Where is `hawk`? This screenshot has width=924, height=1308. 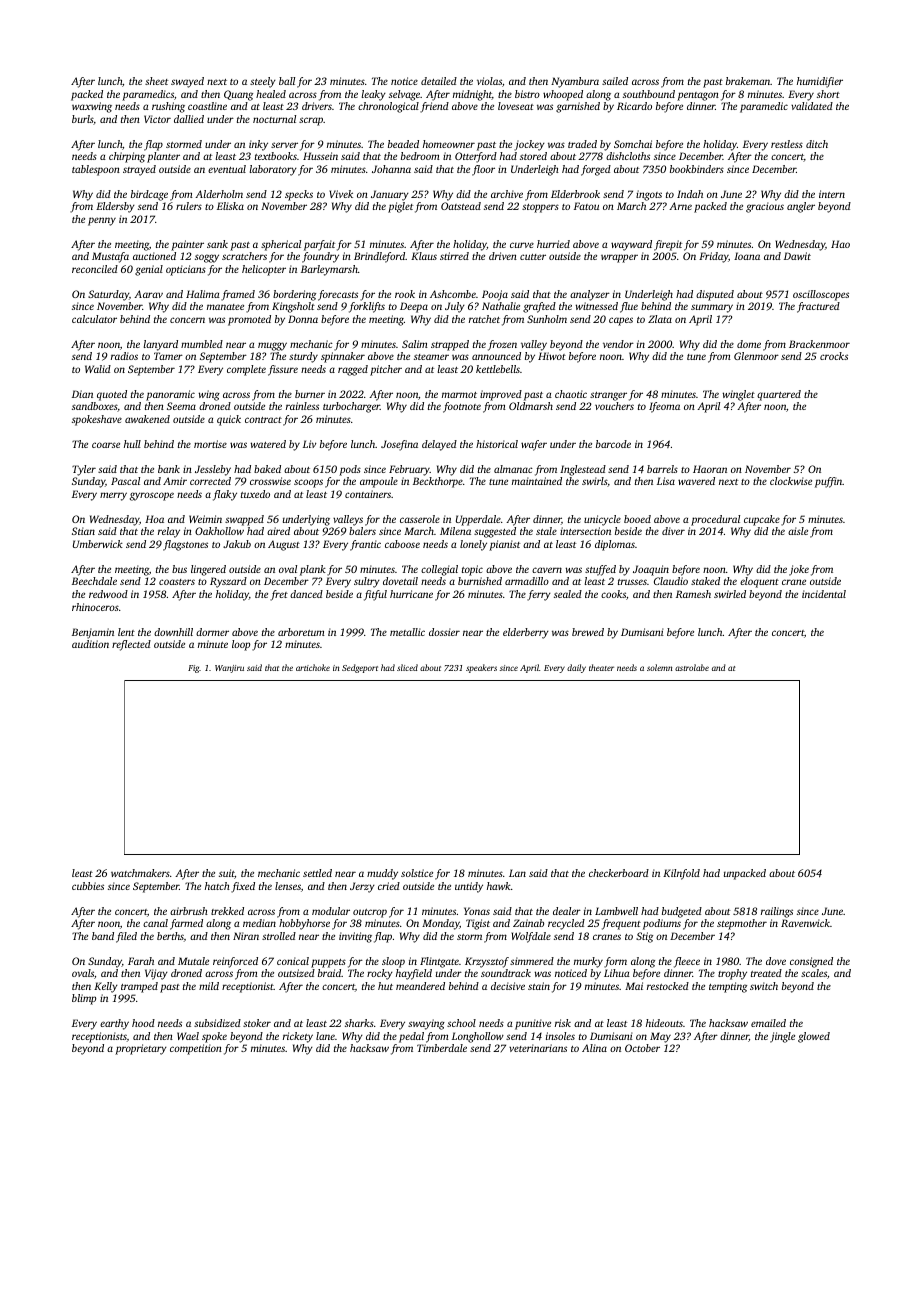
hawk is located at coordinates (499, 886).
